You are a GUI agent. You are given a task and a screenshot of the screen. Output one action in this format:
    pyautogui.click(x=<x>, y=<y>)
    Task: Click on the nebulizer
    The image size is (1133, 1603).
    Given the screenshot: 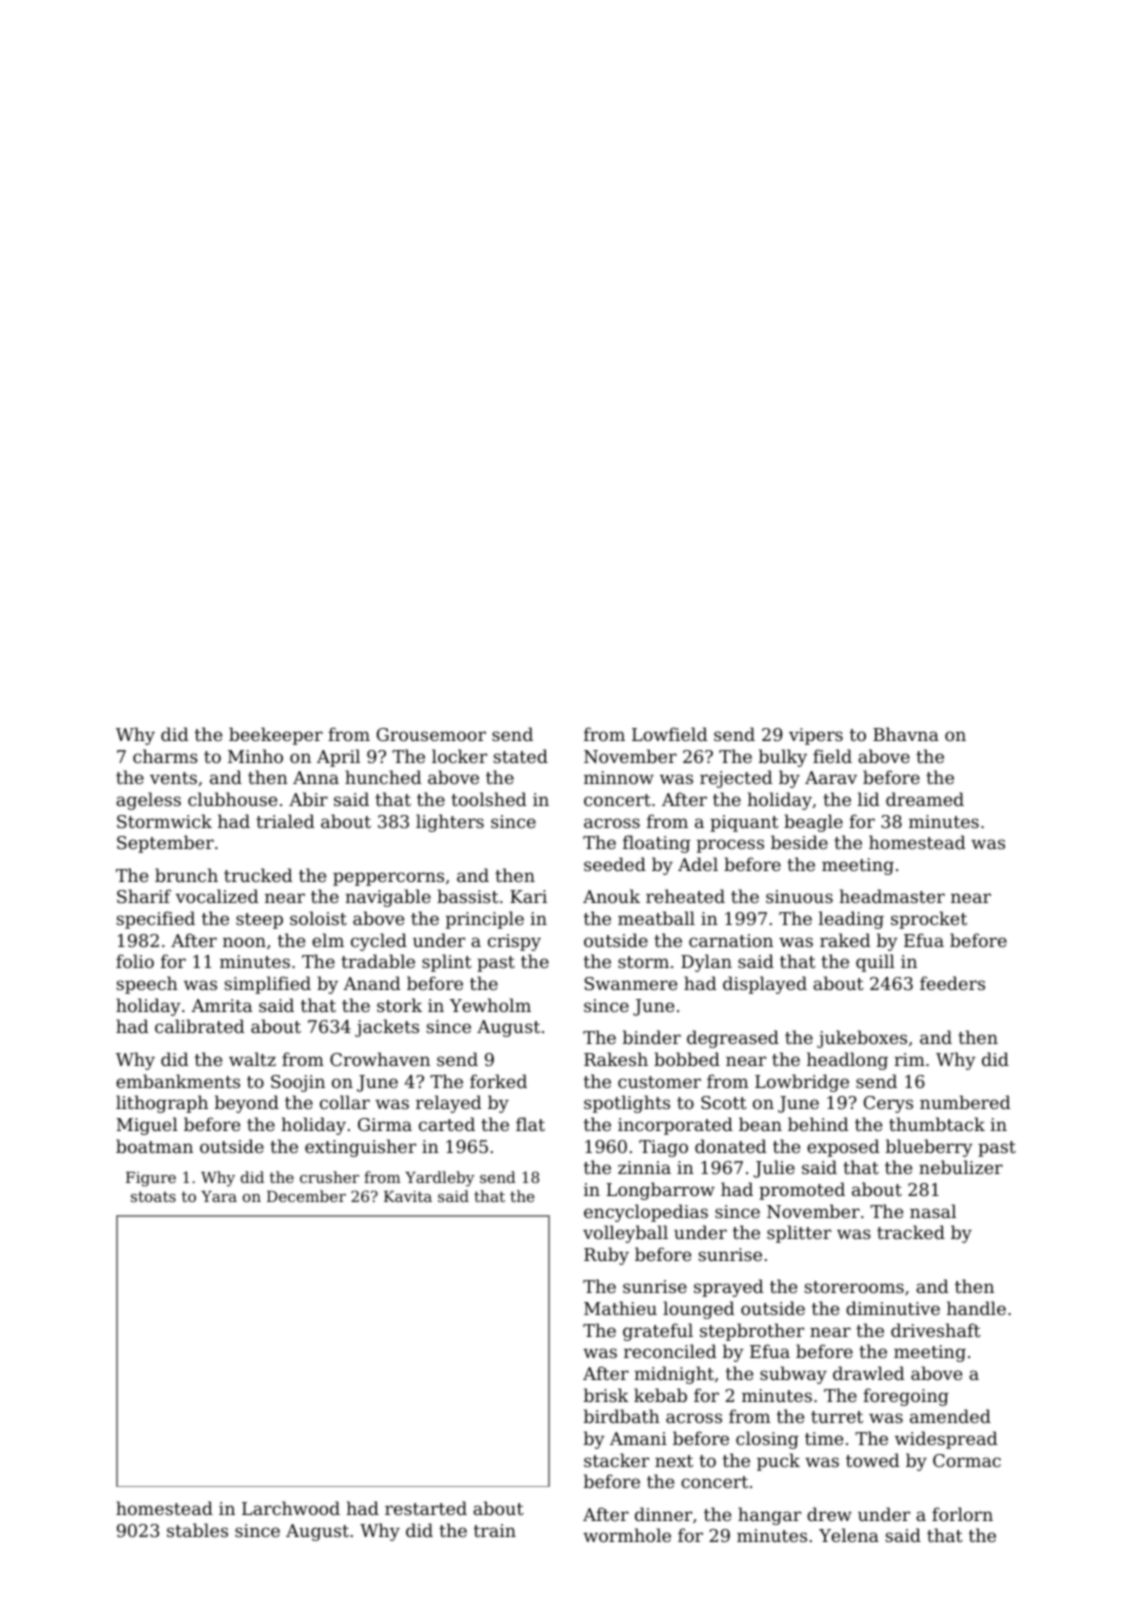 What is the action you would take?
    pyautogui.click(x=961, y=1167)
